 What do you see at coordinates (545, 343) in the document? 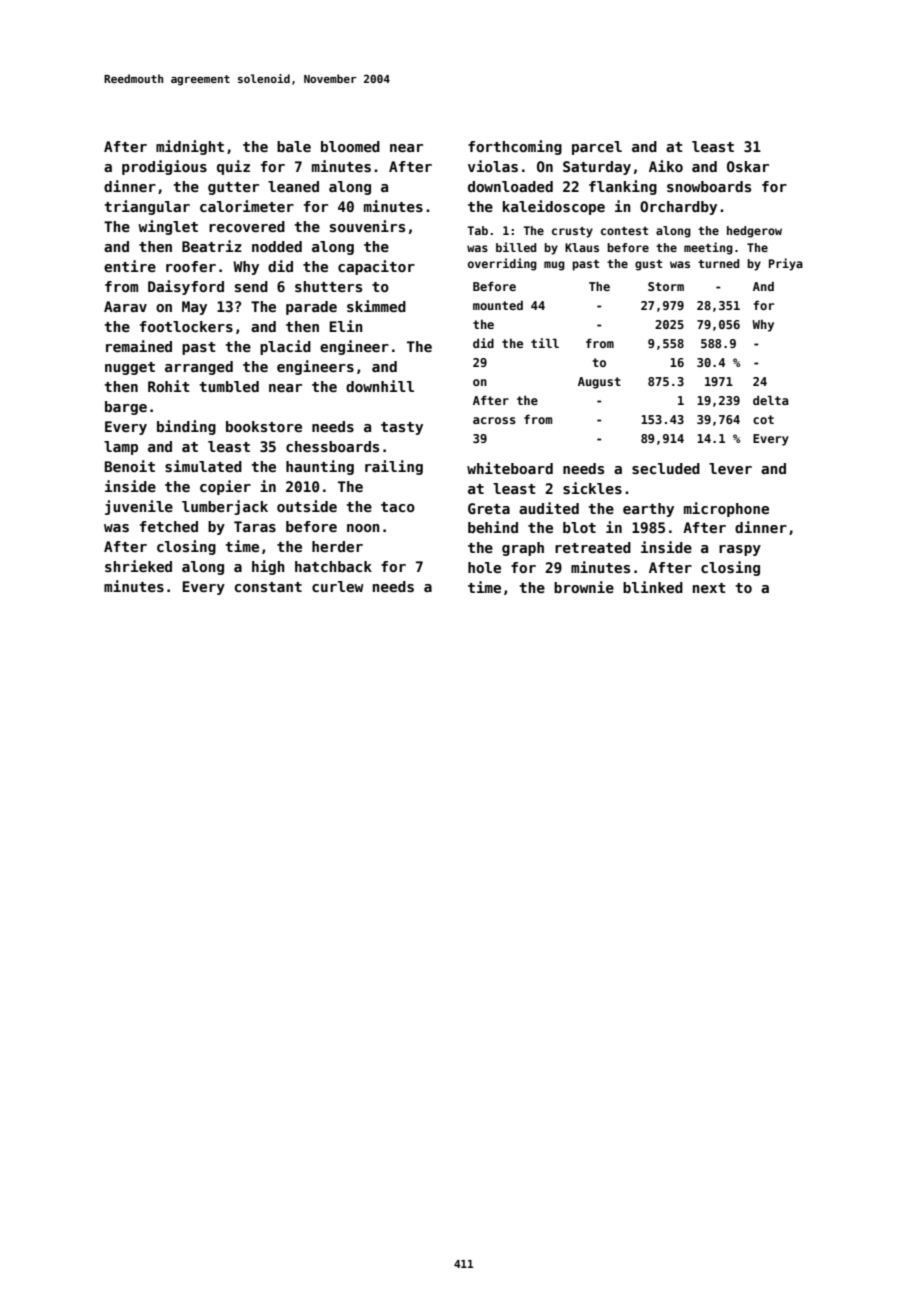
I see `till` at bounding box center [545, 343].
